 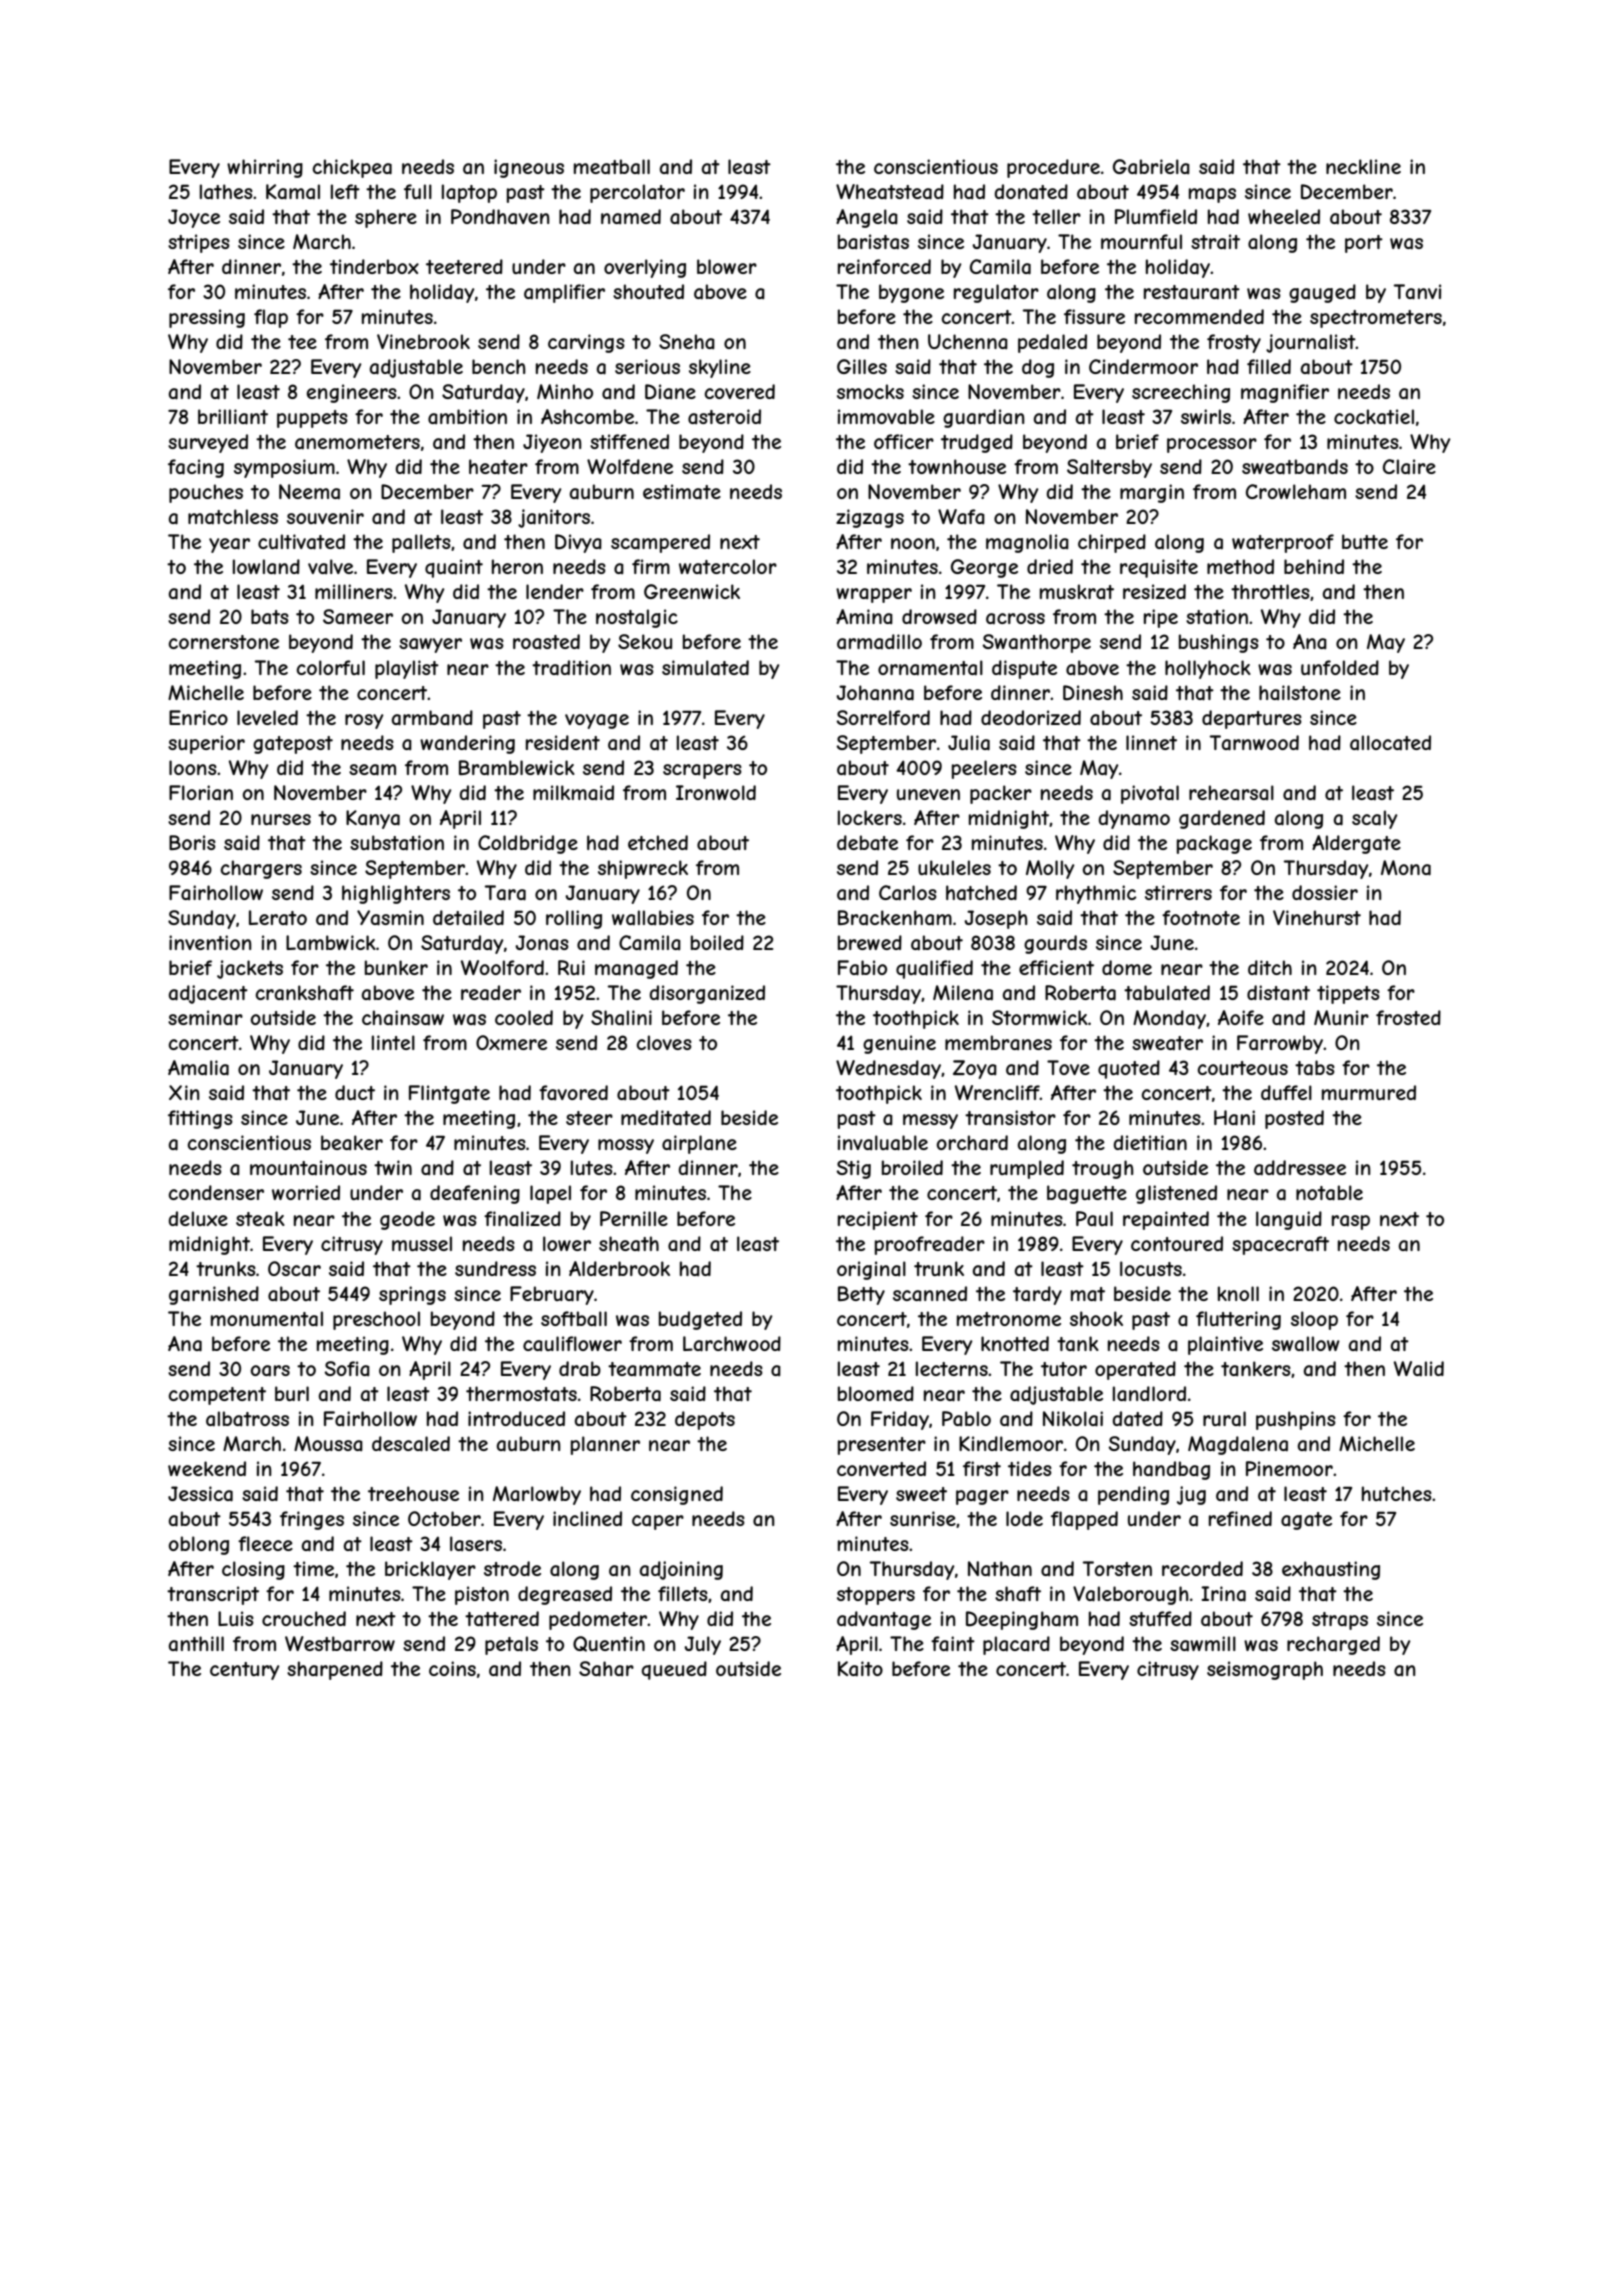 What do you see at coordinates (432, 718) in the screenshot?
I see `armband` at bounding box center [432, 718].
